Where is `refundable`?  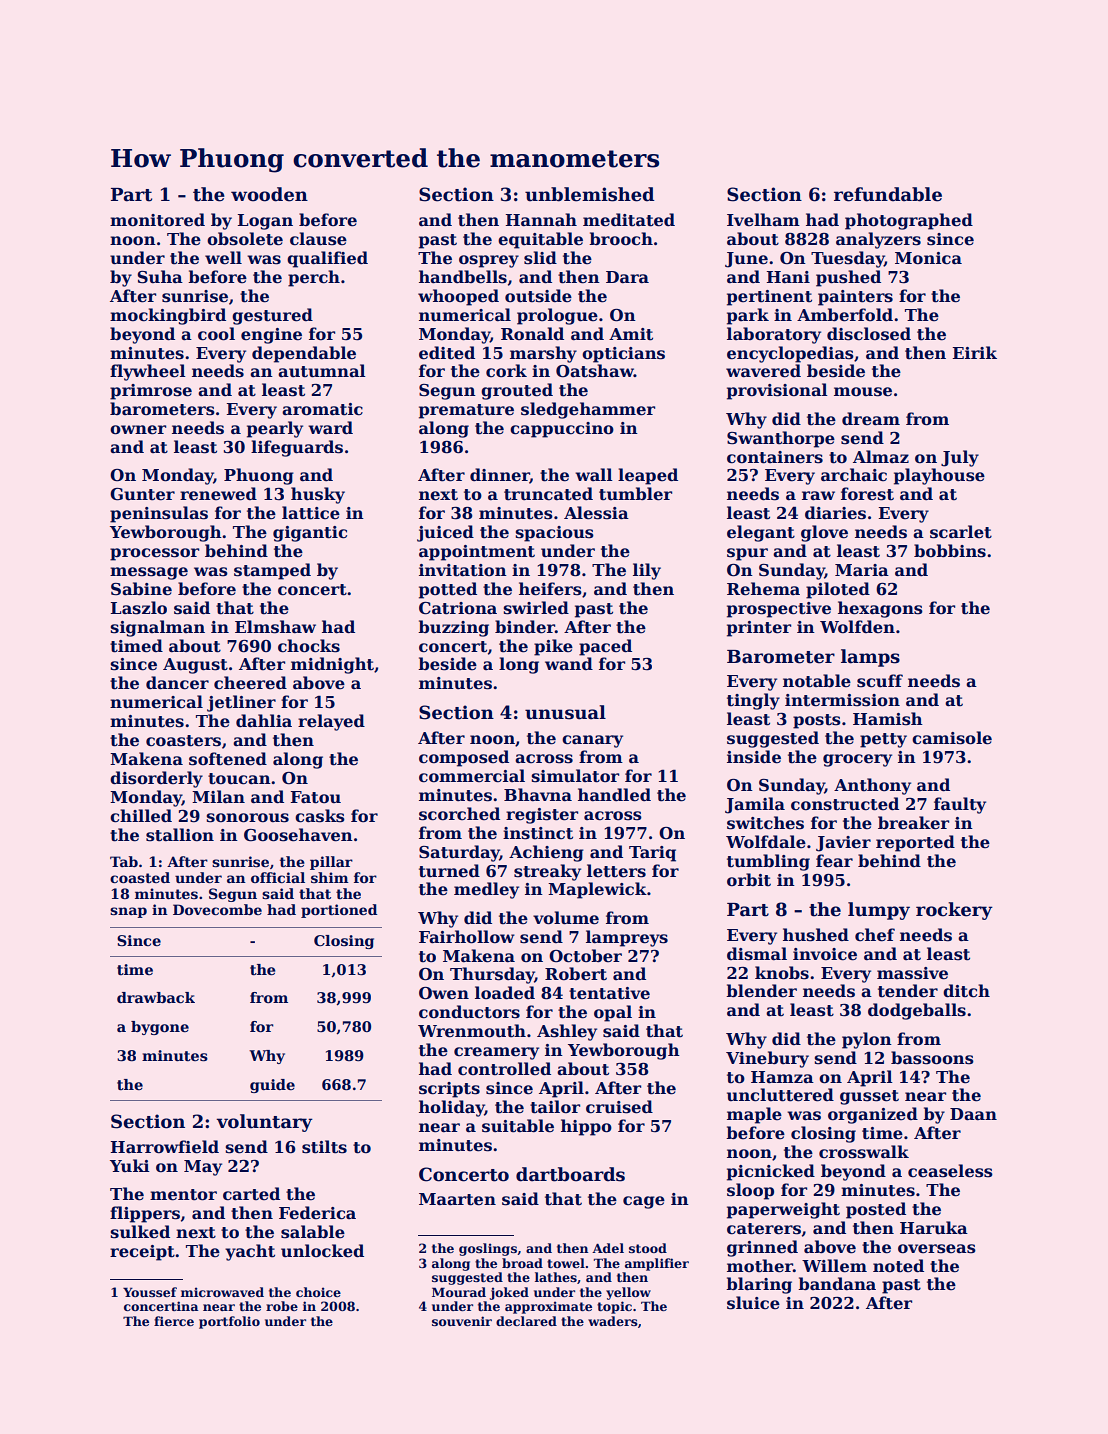
refundable is located at coordinates (888, 194).
